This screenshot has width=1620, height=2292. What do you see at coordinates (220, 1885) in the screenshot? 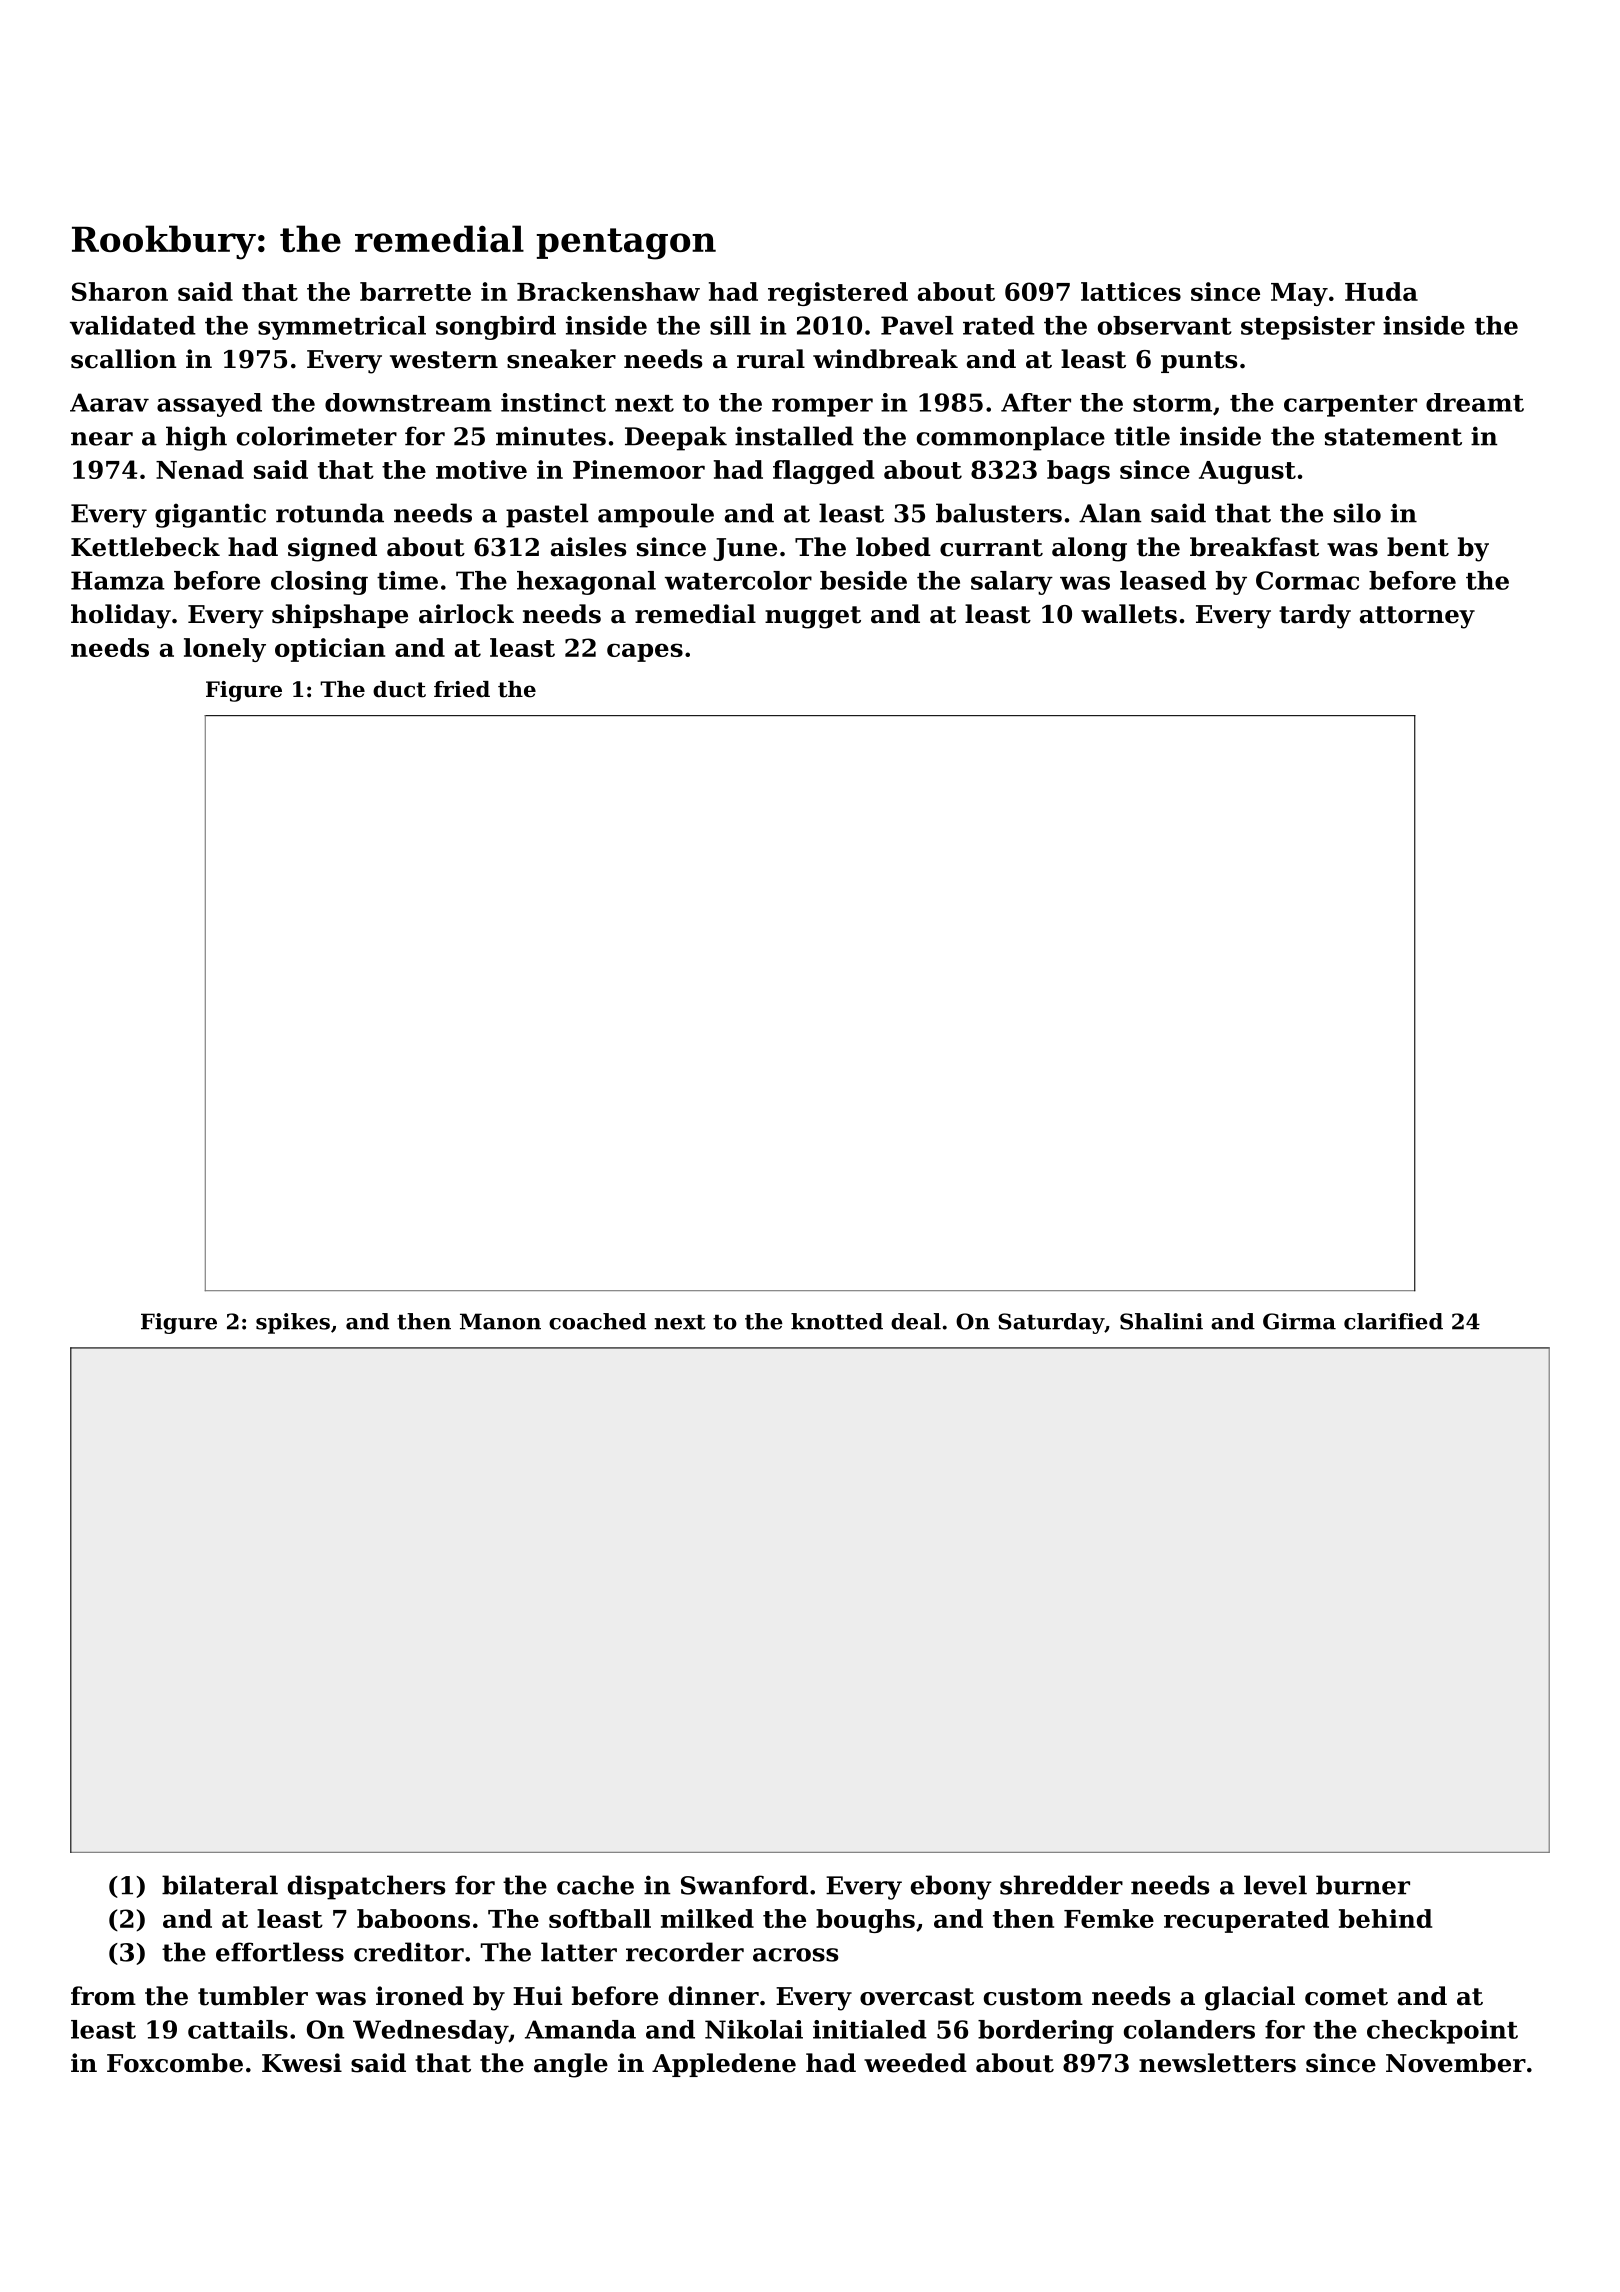
I see `bilateral` at bounding box center [220, 1885].
